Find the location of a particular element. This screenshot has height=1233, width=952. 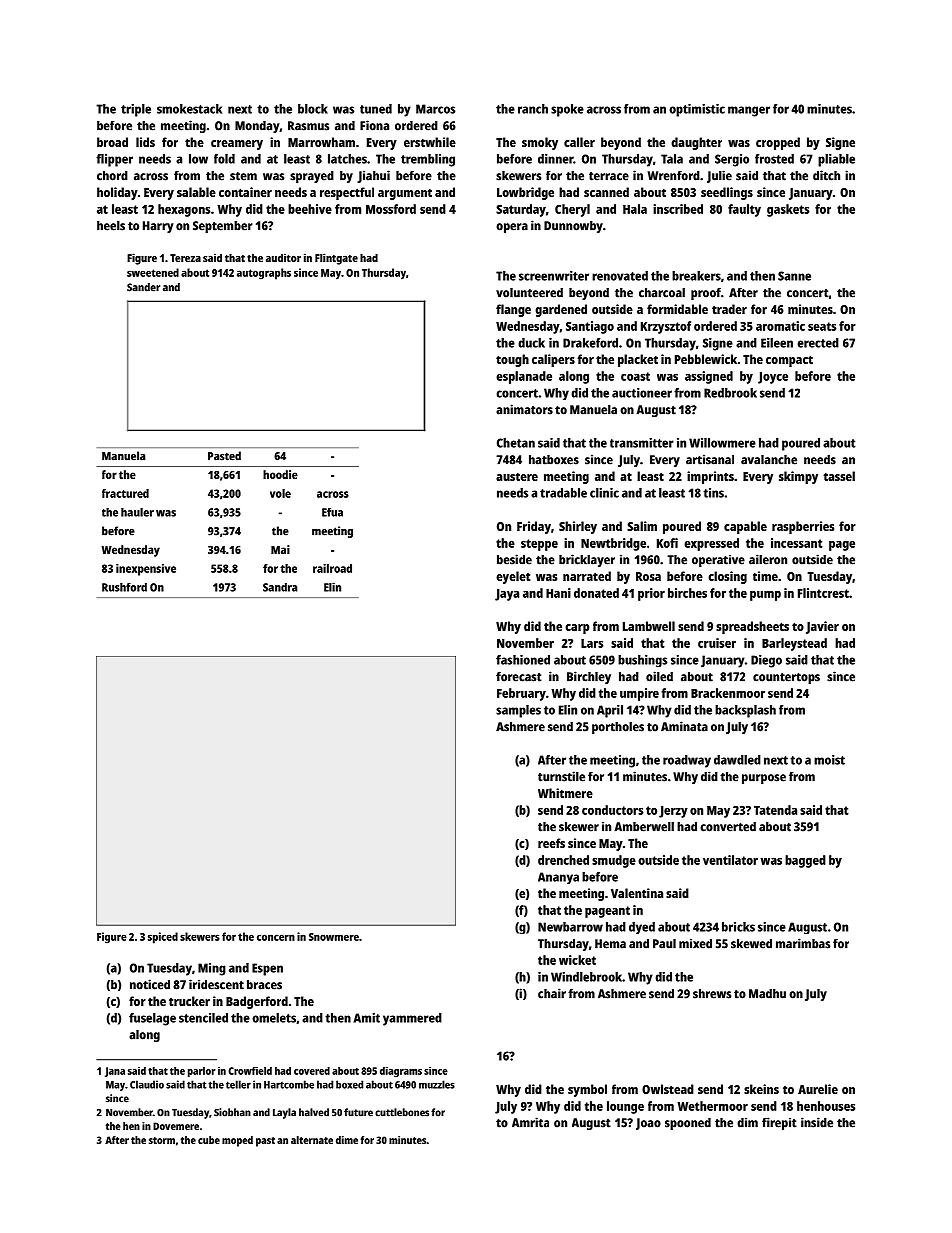

storm is located at coordinates (162, 1140).
